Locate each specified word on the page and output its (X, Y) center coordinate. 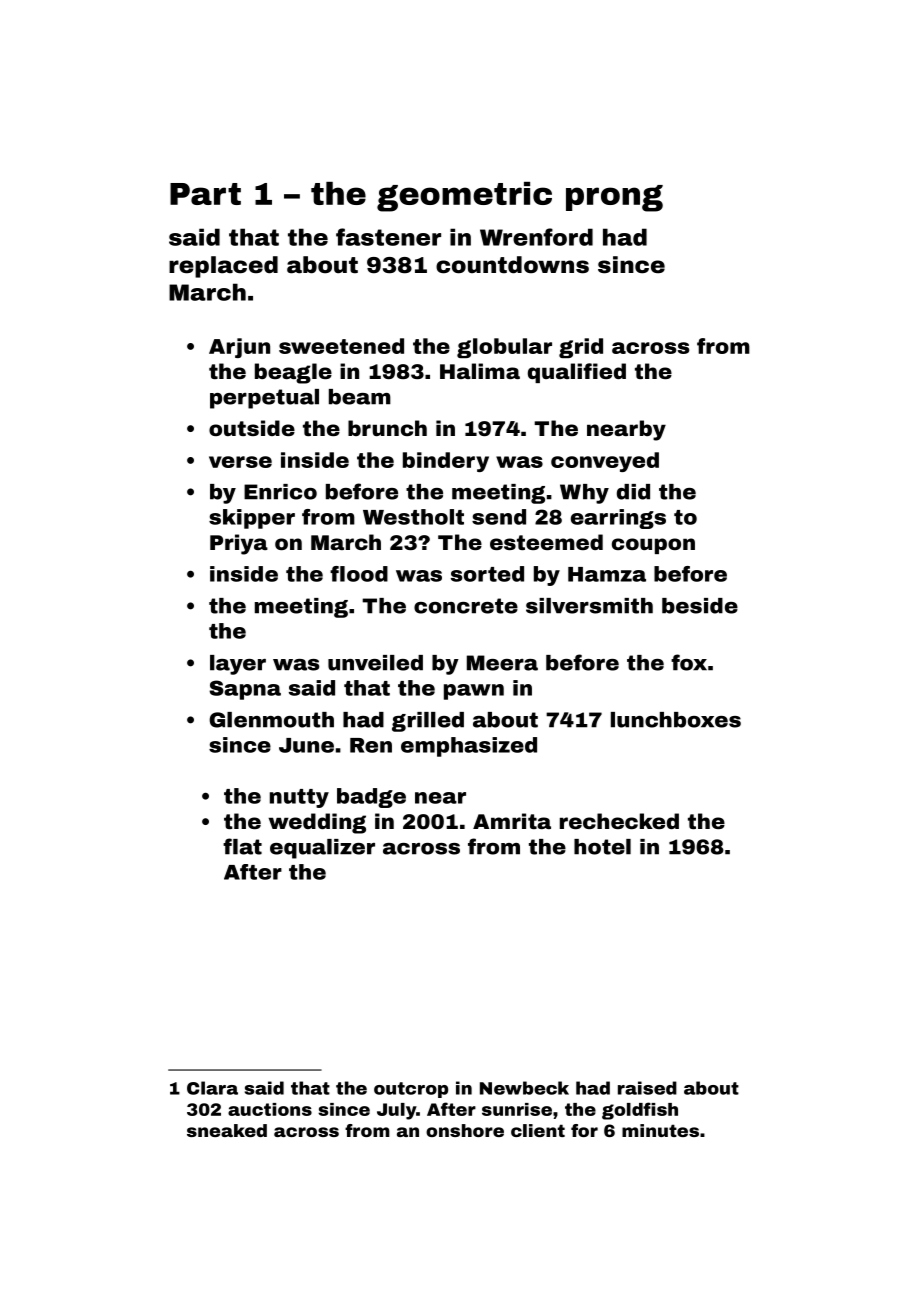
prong (614, 198)
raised (647, 1088)
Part (205, 194)
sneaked (227, 1130)
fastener (388, 237)
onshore (465, 1130)
